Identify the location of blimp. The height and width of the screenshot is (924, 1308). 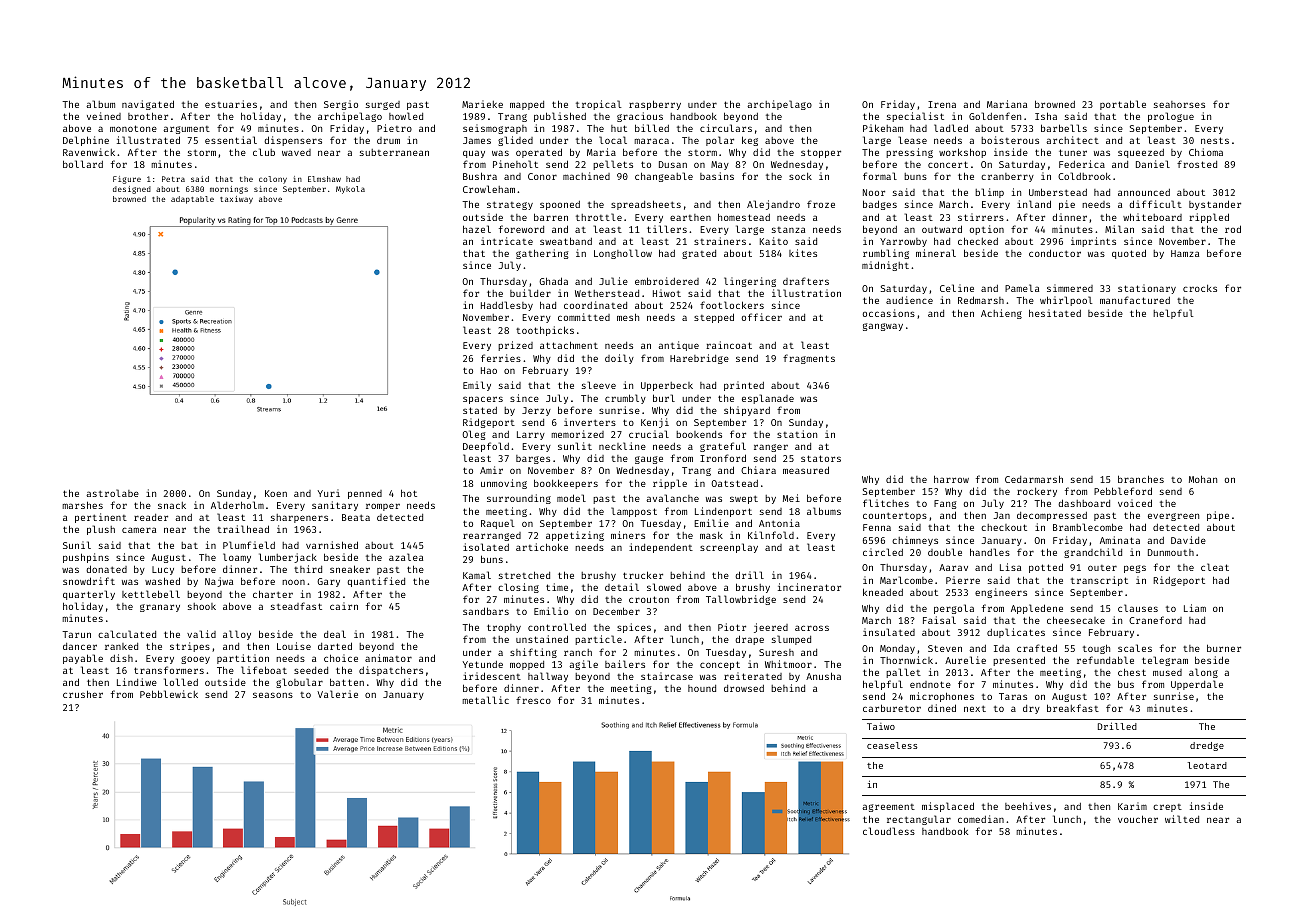
(989, 193).
